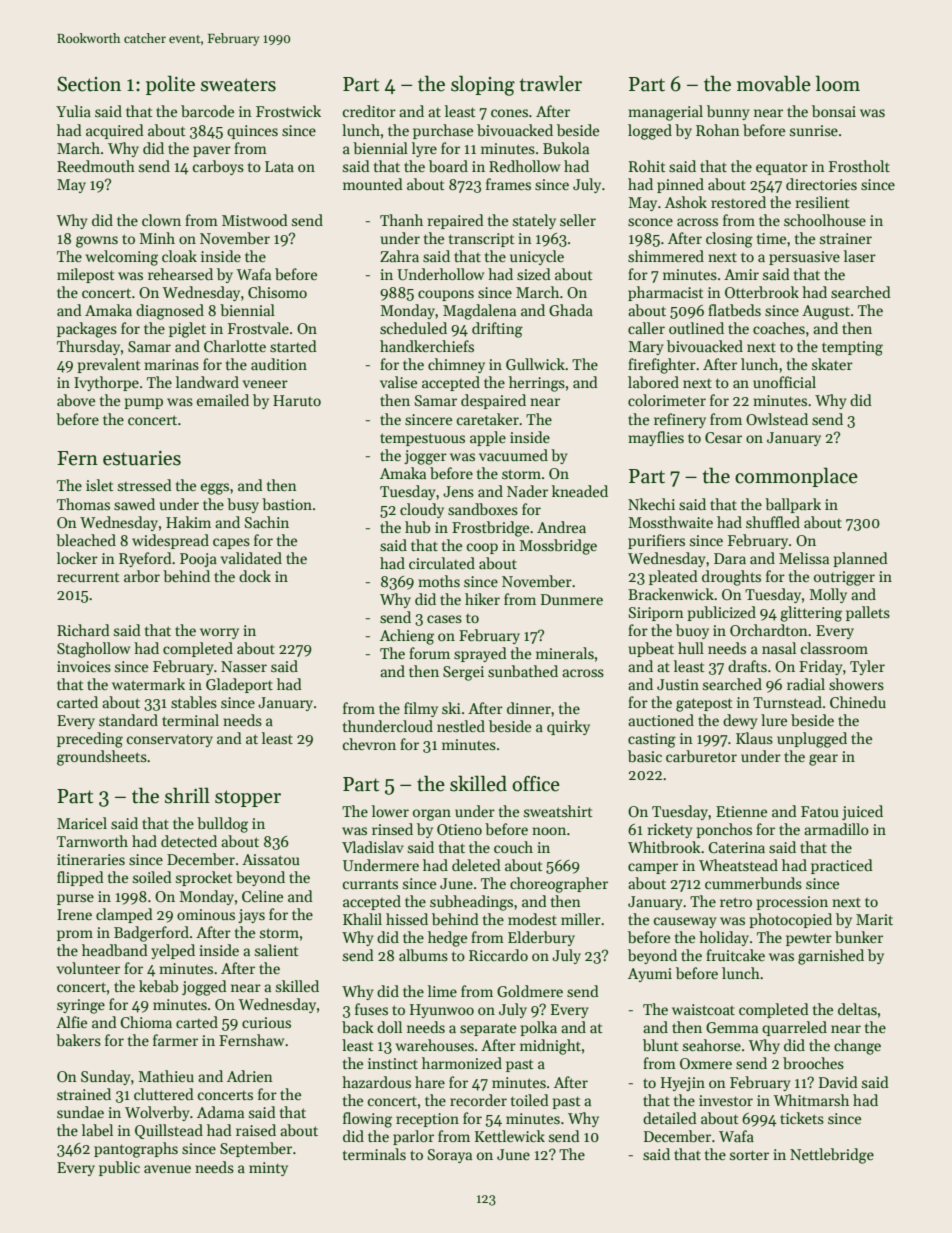 The height and width of the screenshot is (1233, 952). Describe the element at coordinates (774, 83) in the screenshot. I see `movable` at that location.
